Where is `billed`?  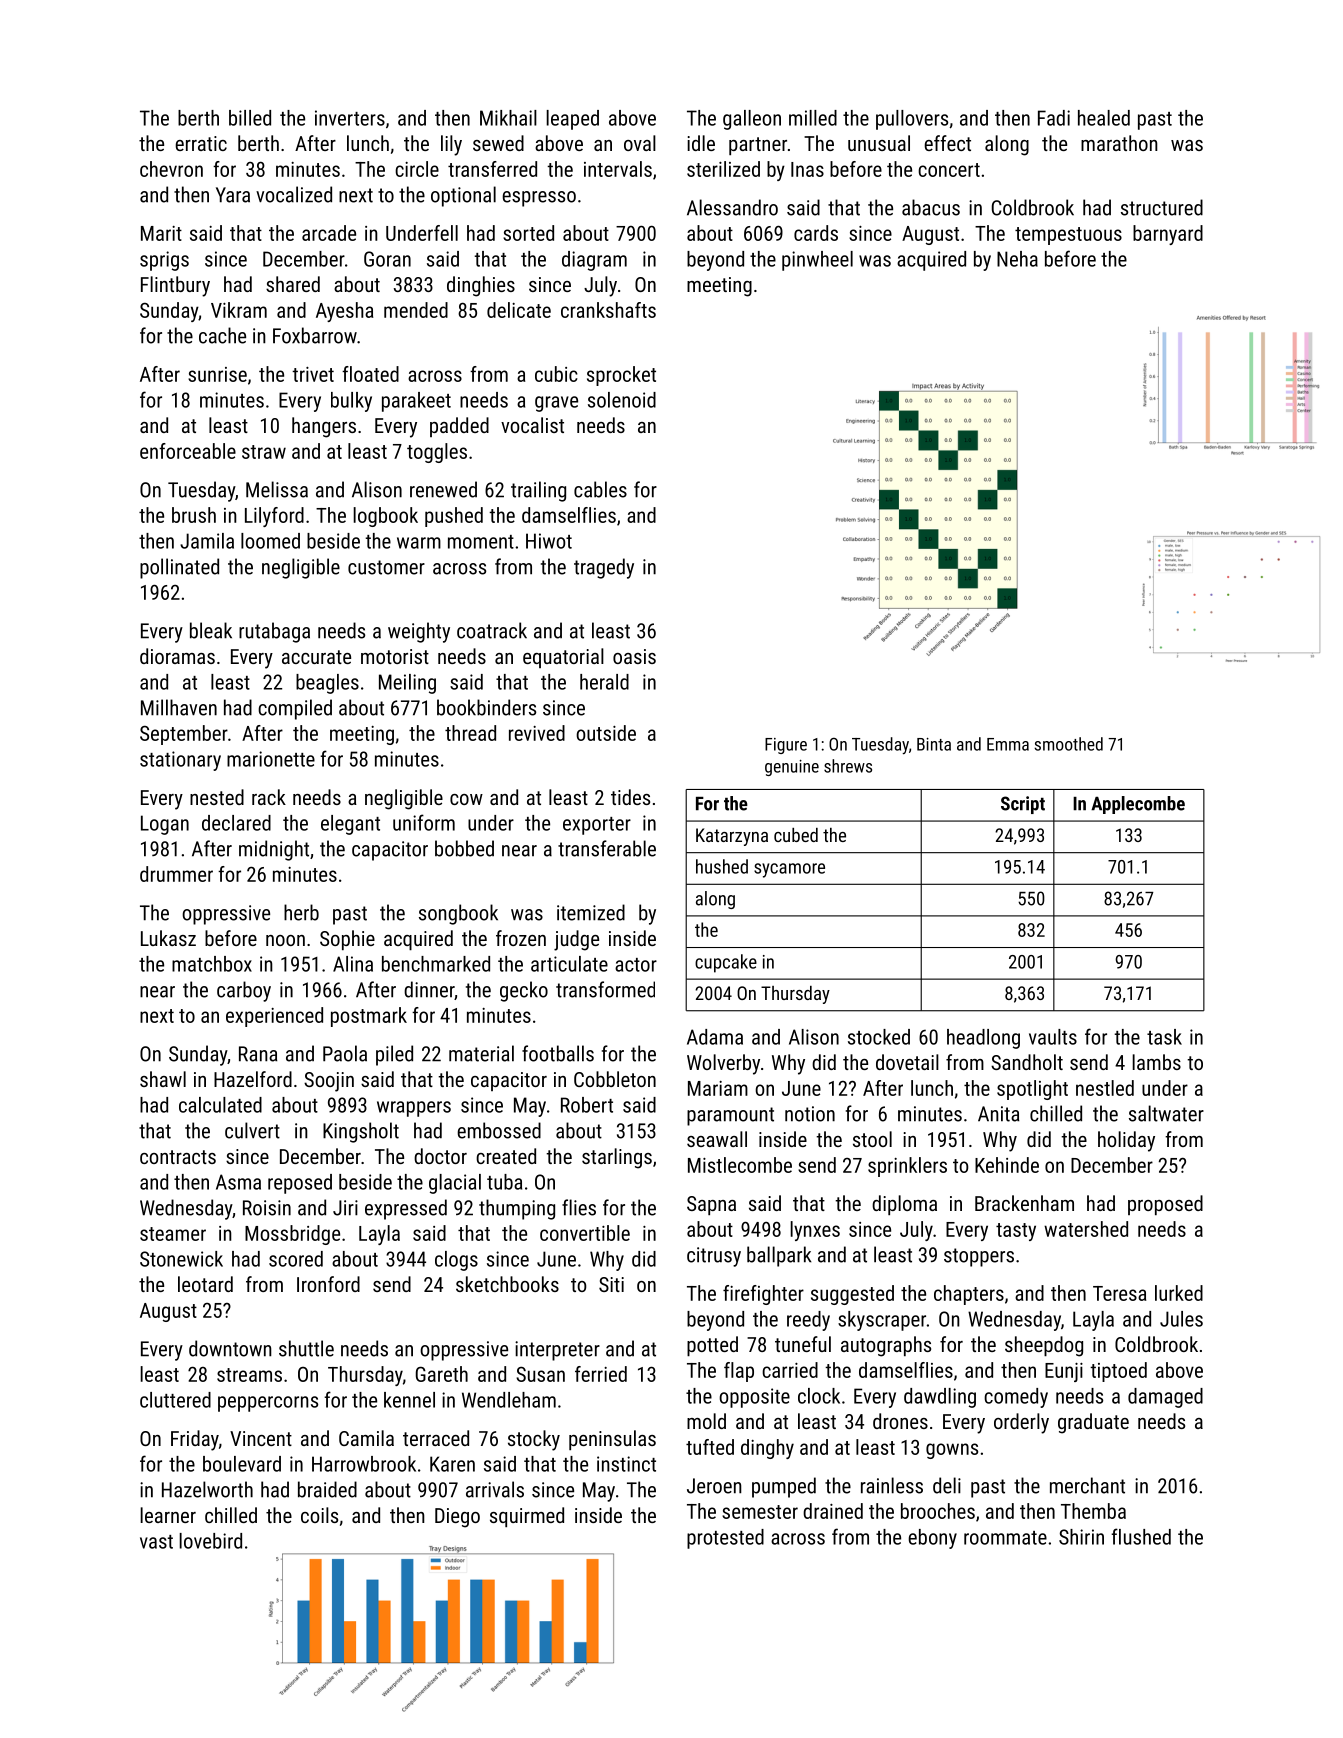 billed is located at coordinates (250, 118).
